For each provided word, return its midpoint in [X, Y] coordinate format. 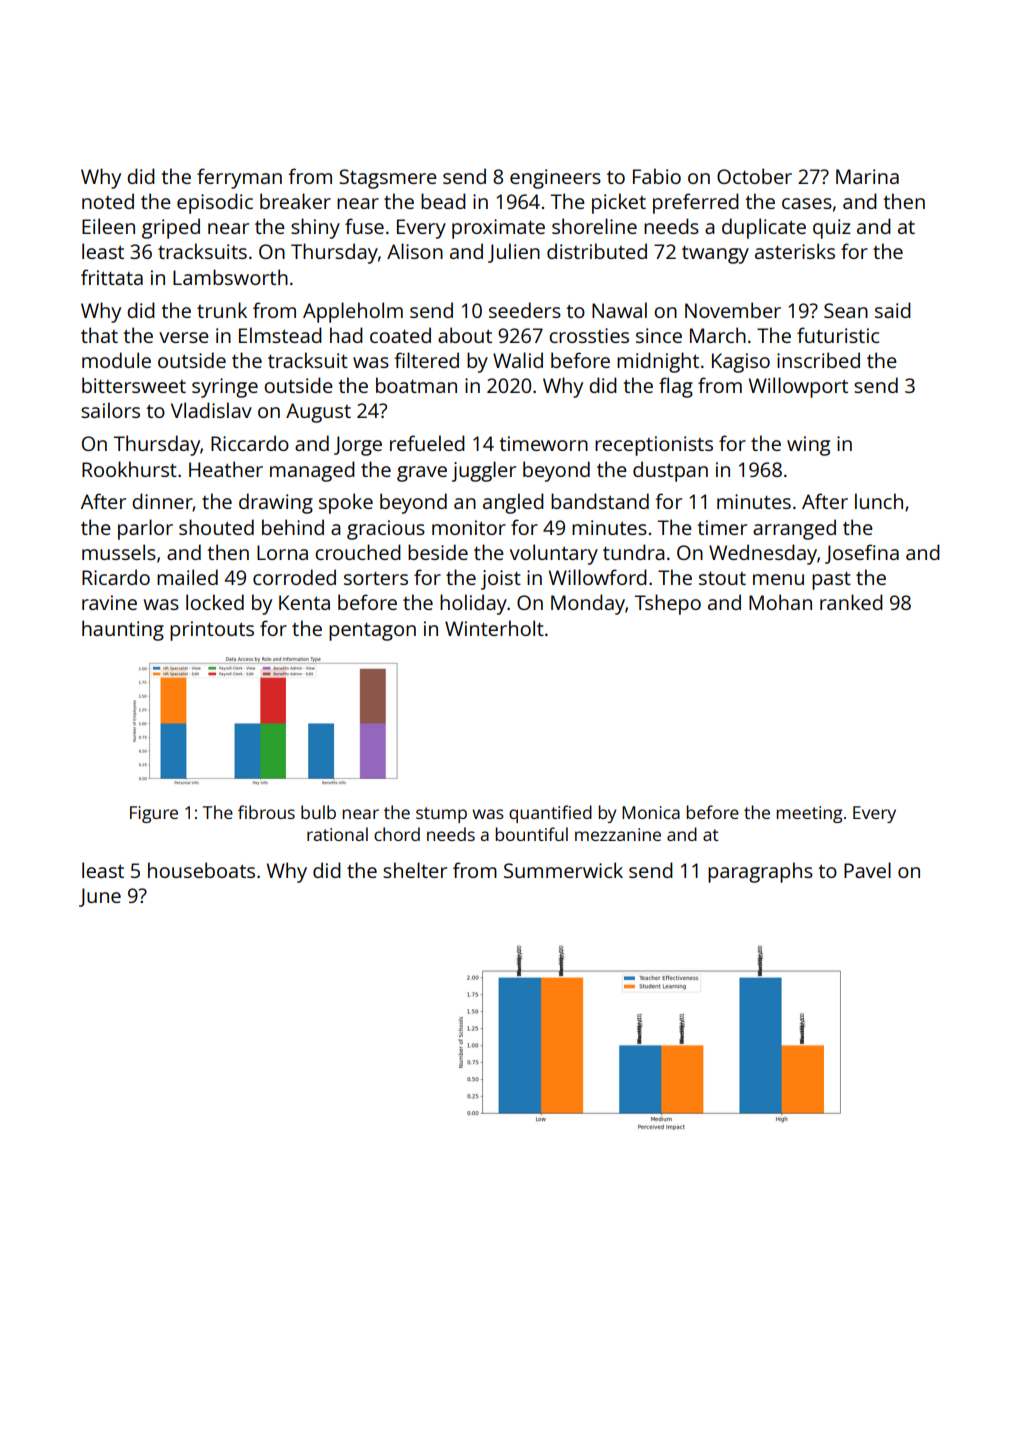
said [893, 310]
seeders [525, 310]
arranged [794, 529]
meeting [809, 814]
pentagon [372, 632]
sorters [376, 578]
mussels [119, 552]
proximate [498, 229]
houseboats [201, 870]
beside [438, 552]
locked [215, 602]
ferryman [239, 178]
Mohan [780, 602]
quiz [832, 229]
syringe [225, 388]
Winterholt [494, 628]
